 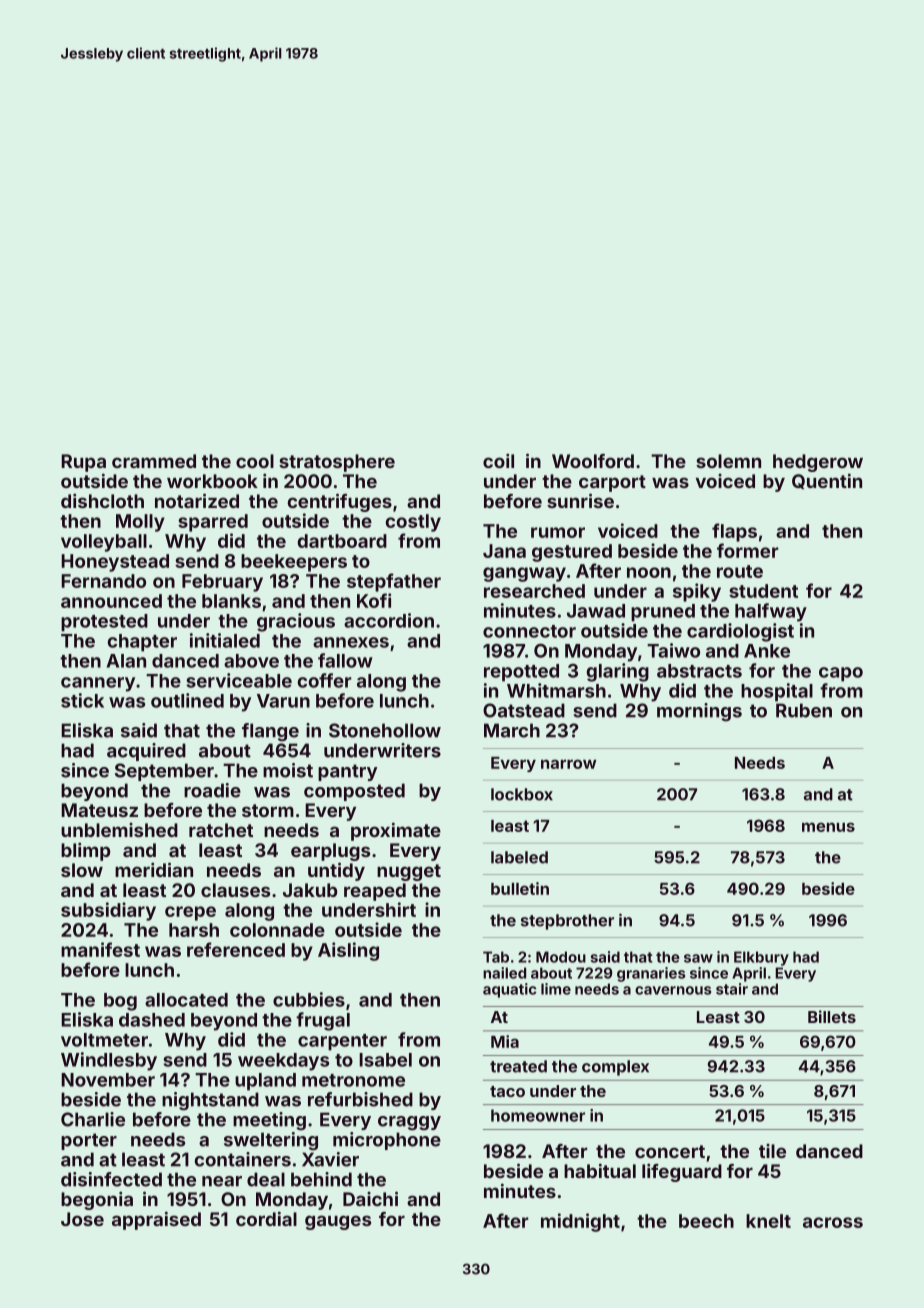 What do you see at coordinates (498, 460) in the document?
I see `coil` at bounding box center [498, 460].
